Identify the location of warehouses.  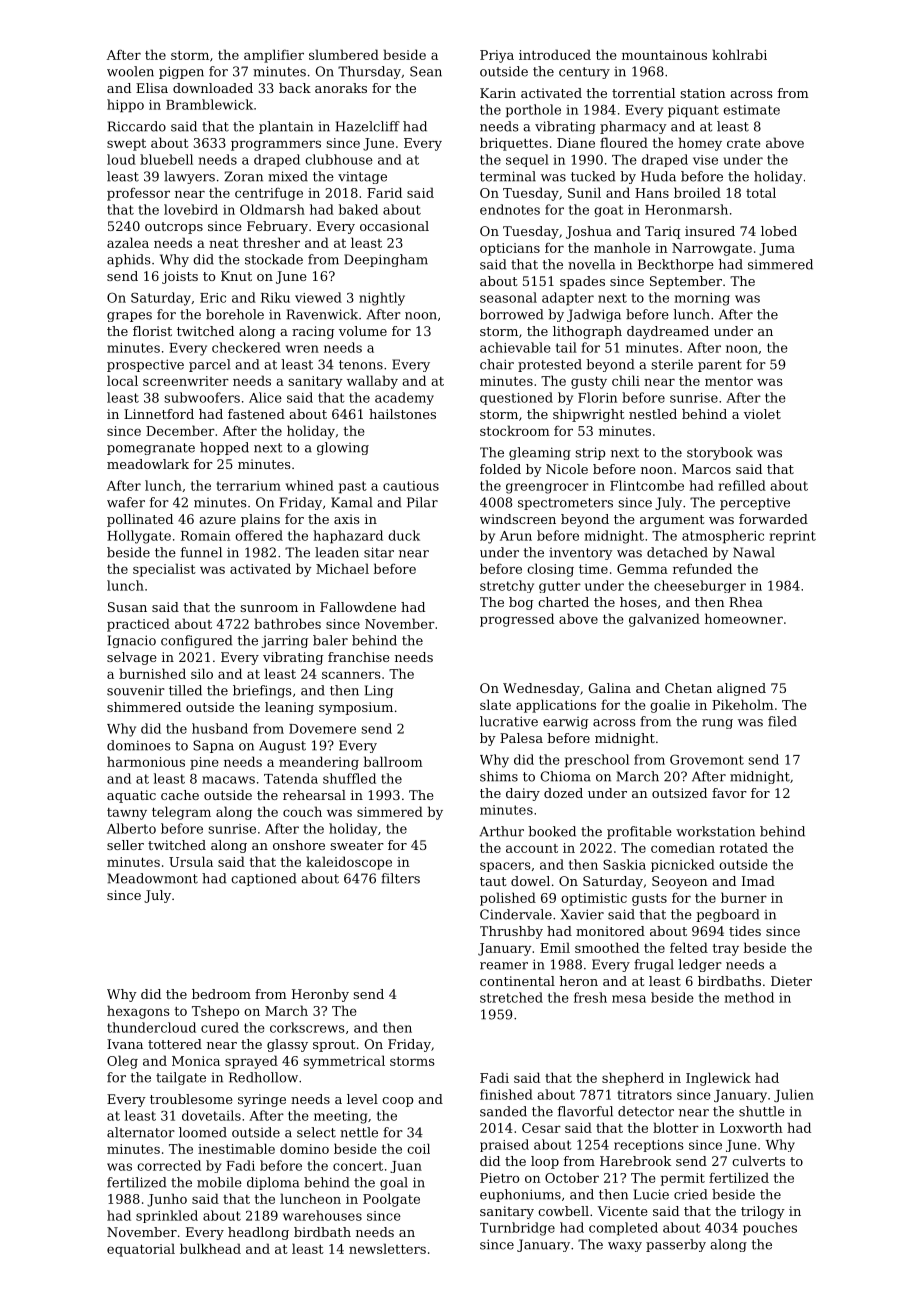
(322, 1215).
